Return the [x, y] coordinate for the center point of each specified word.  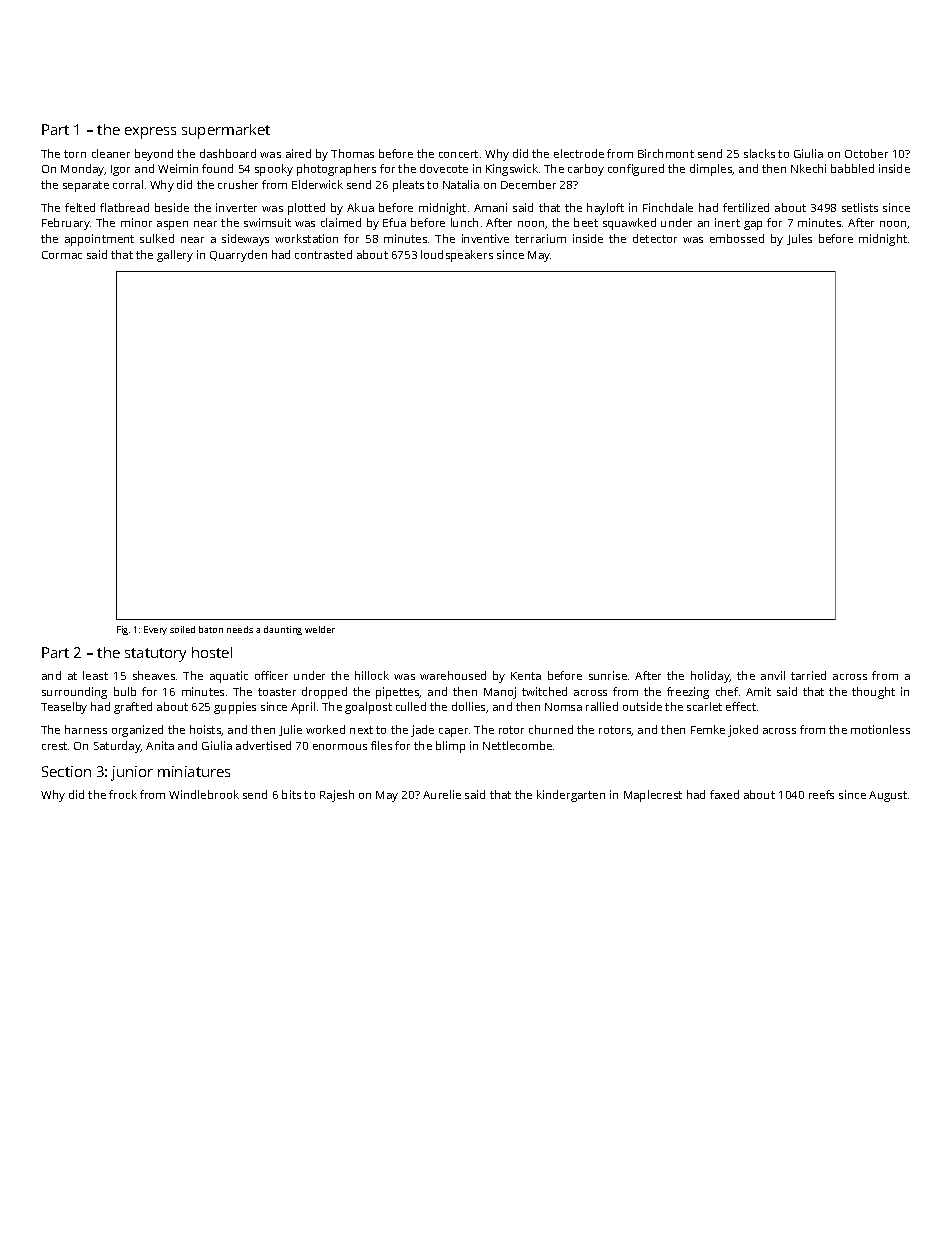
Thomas [352, 153]
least [95, 675]
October [866, 153]
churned [551, 729]
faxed [724, 794]
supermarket [226, 131]
